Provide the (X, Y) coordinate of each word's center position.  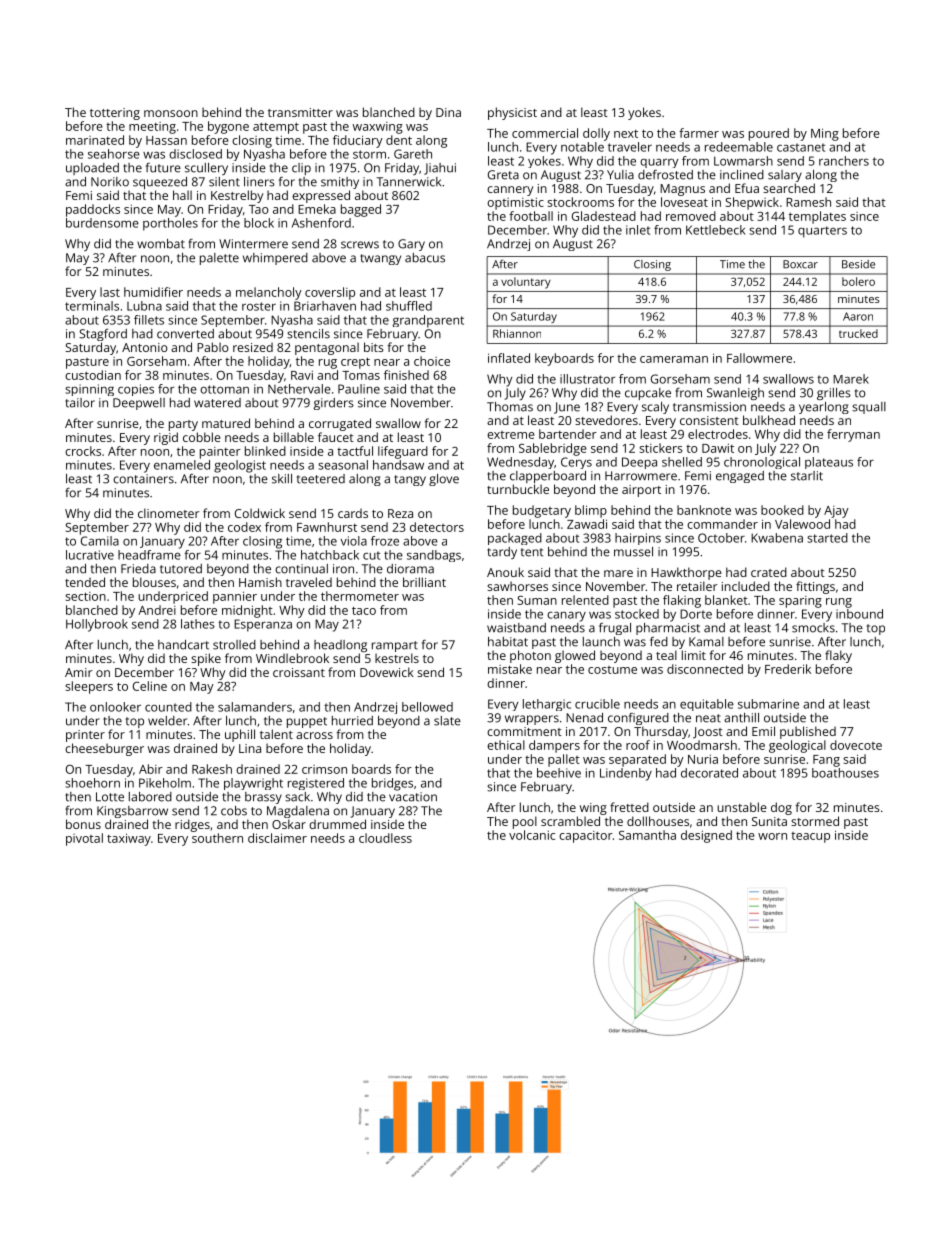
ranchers (844, 161)
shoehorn (92, 783)
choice (432, 361)
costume (612, 670)
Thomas (510, 407)
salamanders (255, 707)
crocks (83, 451)
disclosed (195, 154)
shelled (682, 462)
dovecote (856, 745)
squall (869, 408)
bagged (361, 210)
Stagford (103, 335)
